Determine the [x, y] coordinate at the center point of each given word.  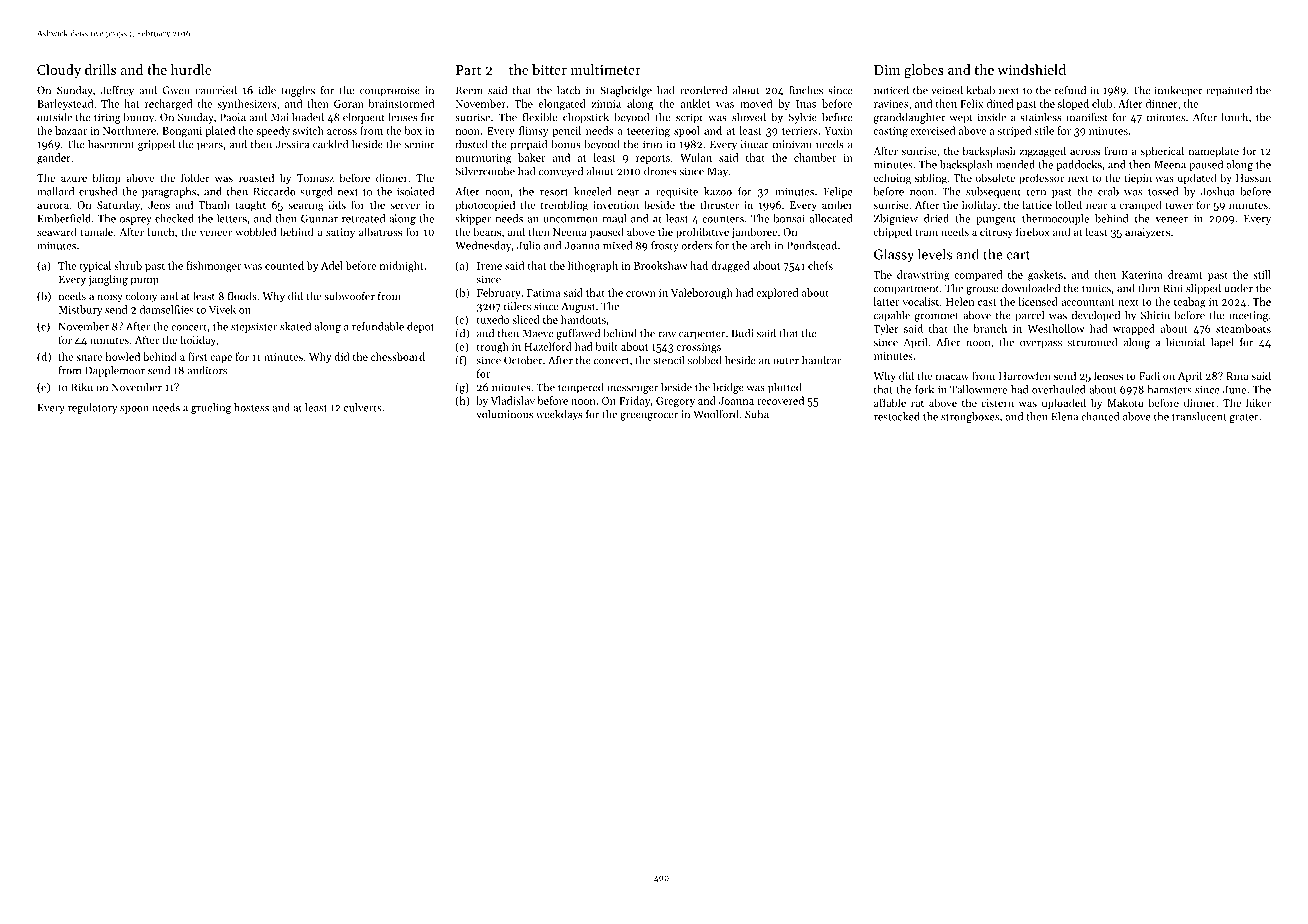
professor [1041, 178]
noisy [110, 297]
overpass [1041, 345]
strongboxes [970, 417]
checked [174, 218]
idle [267, 90]
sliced [526, 319]
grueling [211, 408]
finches [806, 90]
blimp [107, 178]
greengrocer [649, 417]
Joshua [1218, 191]
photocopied [485, 205]
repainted [1229, 91]
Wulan [696, 157]
